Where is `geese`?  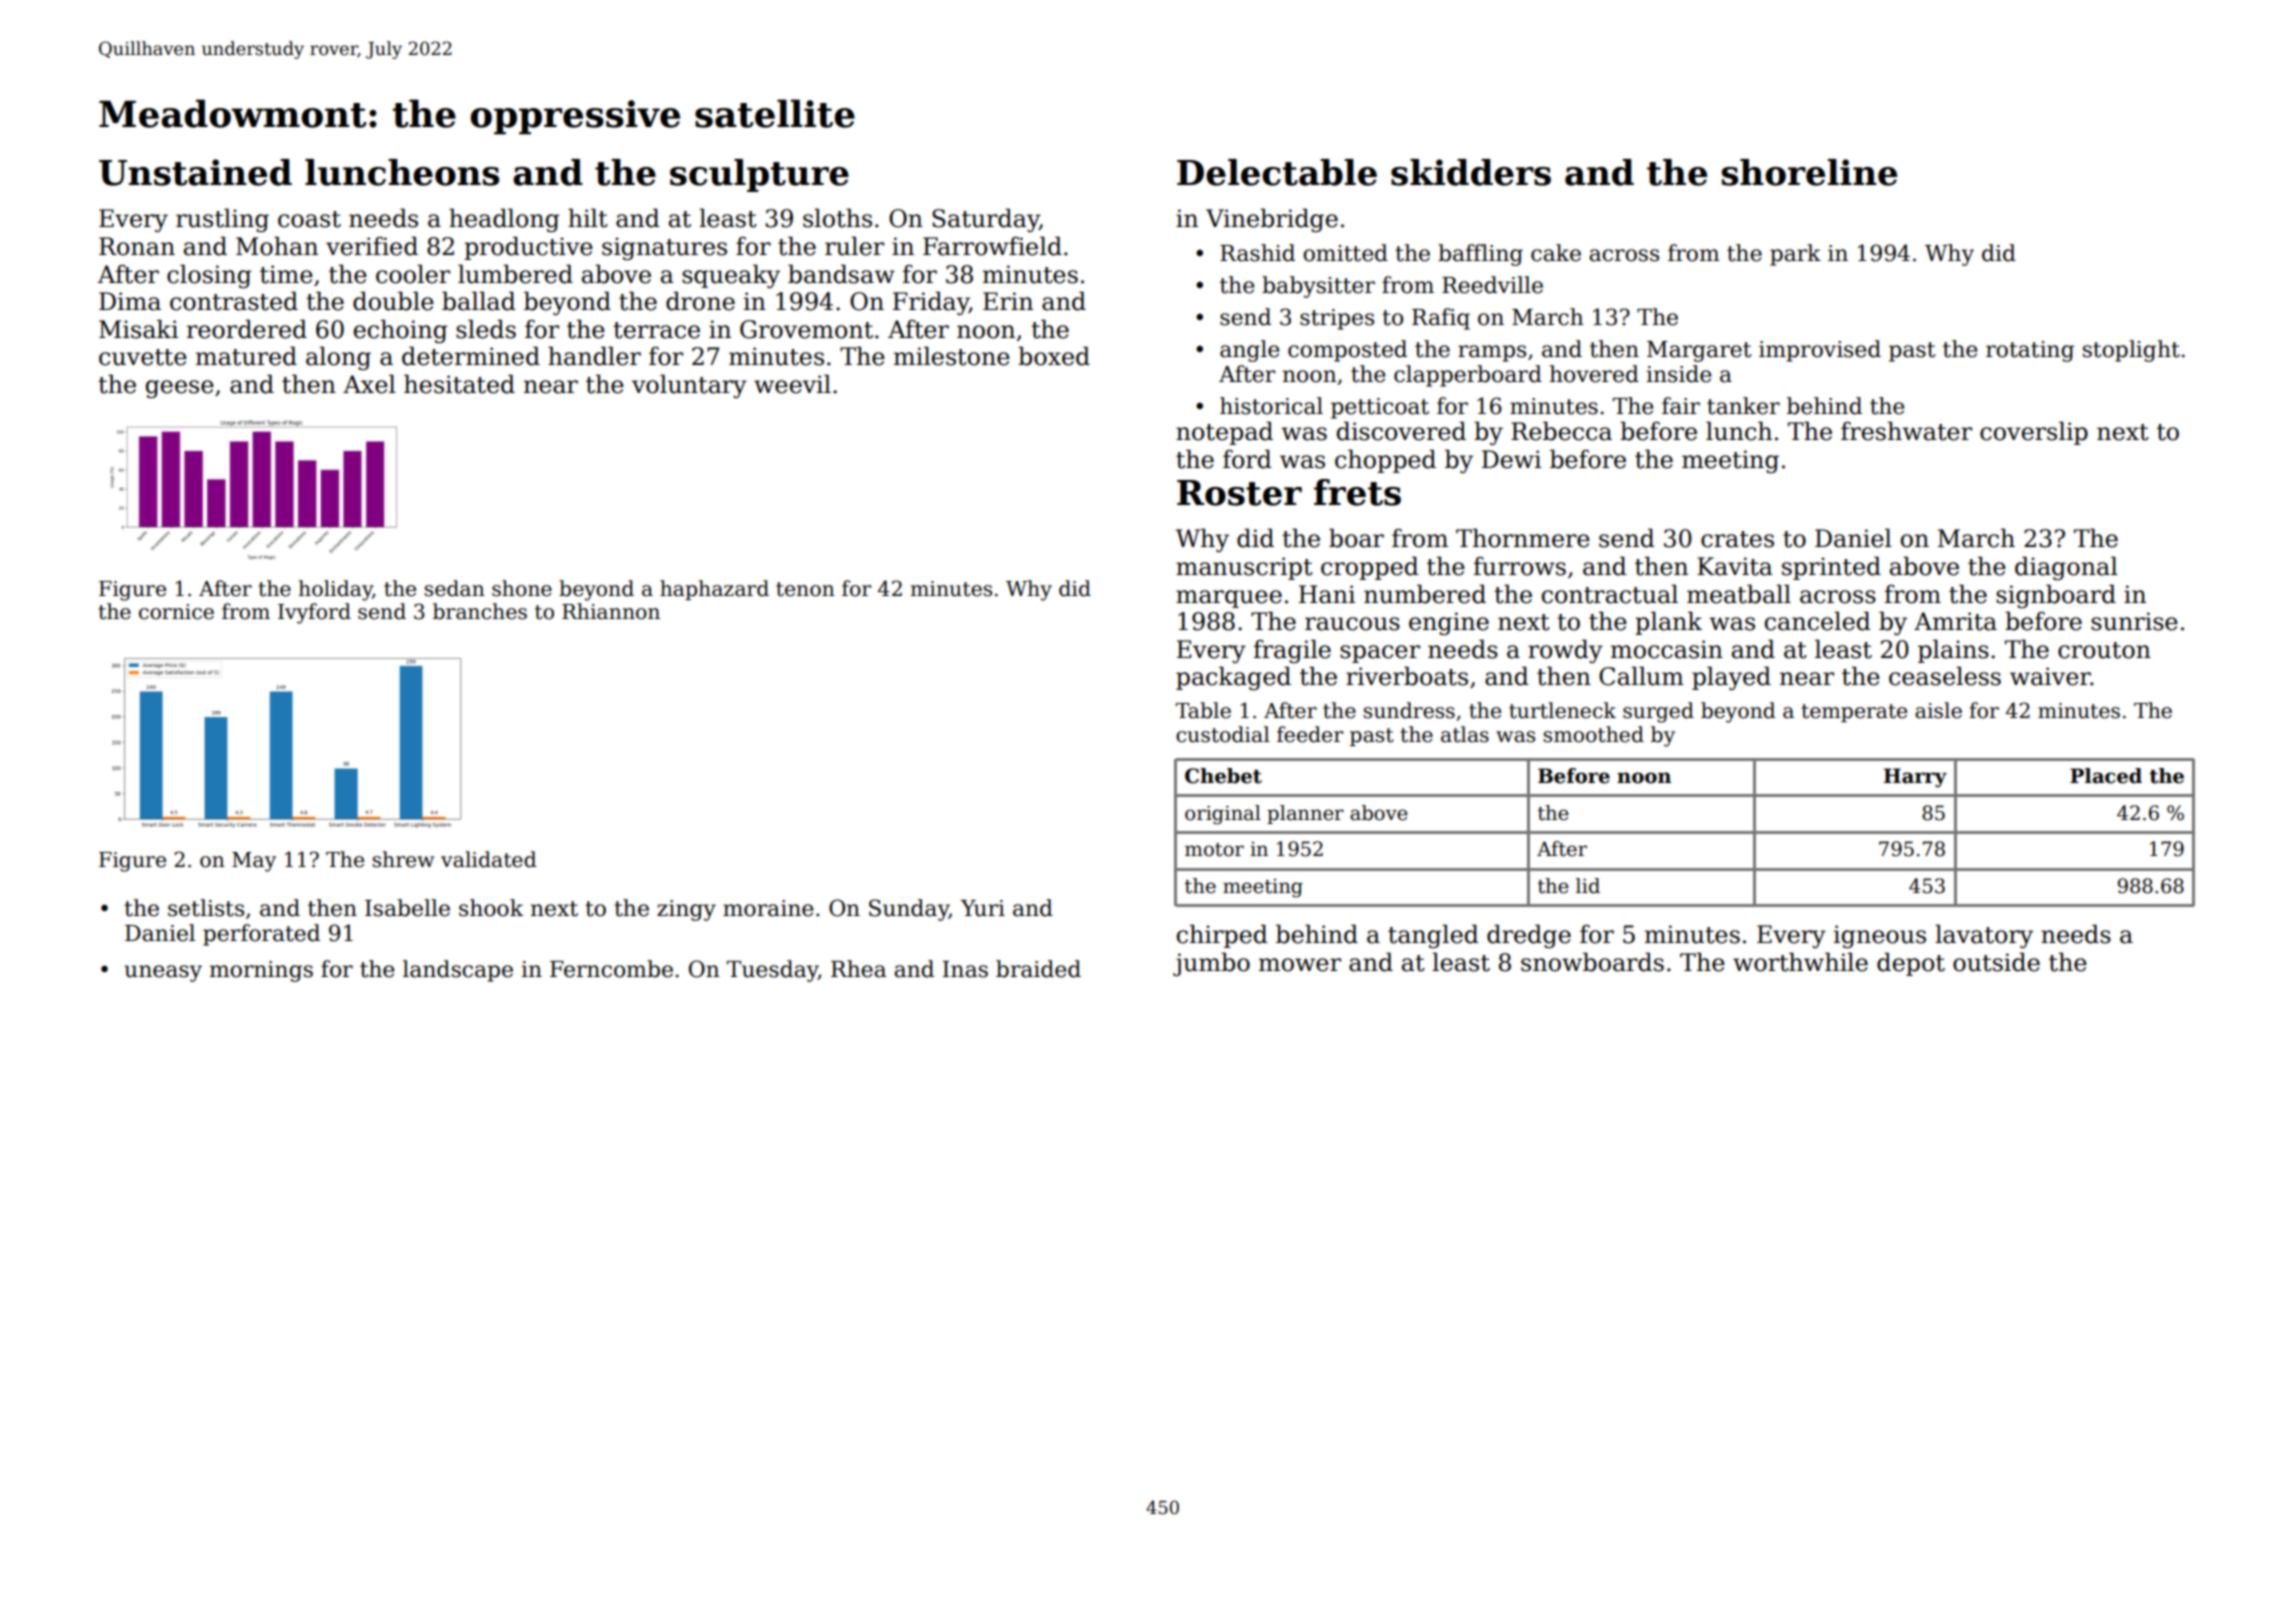 geese is located at coordinates (180, 389).
